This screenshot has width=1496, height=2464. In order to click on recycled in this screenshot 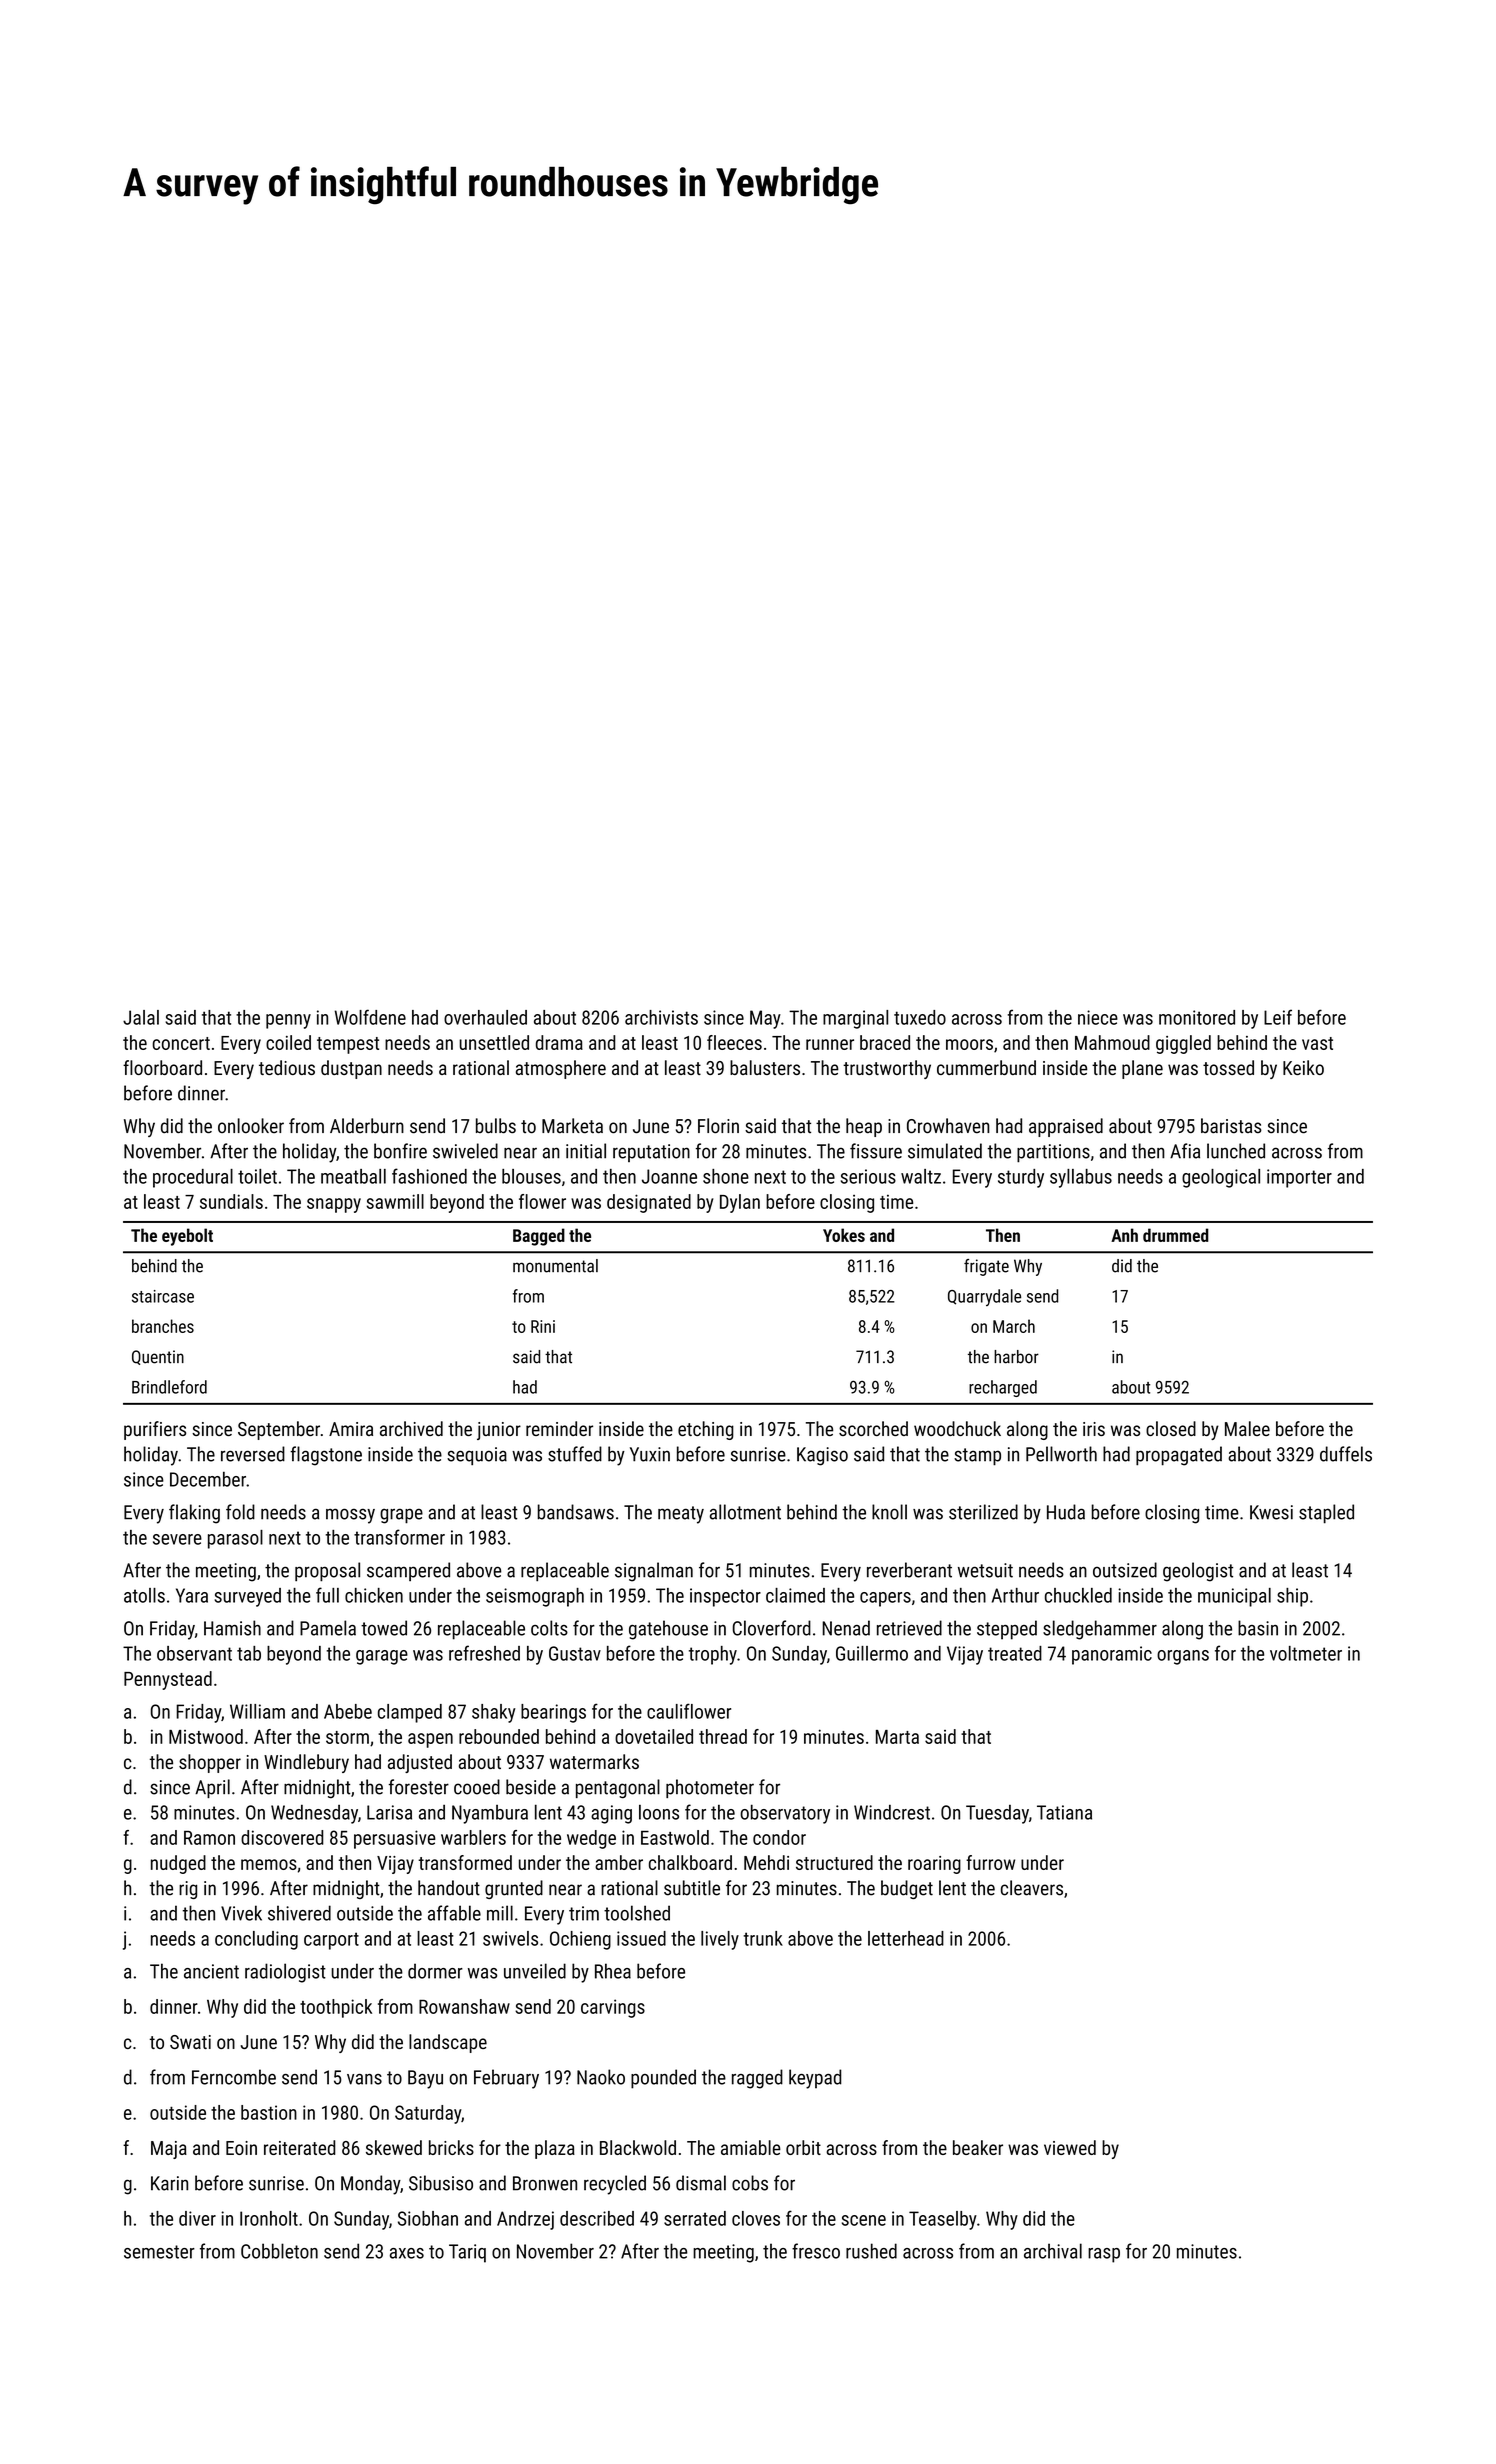, I will do `click(615, 2185)`.
